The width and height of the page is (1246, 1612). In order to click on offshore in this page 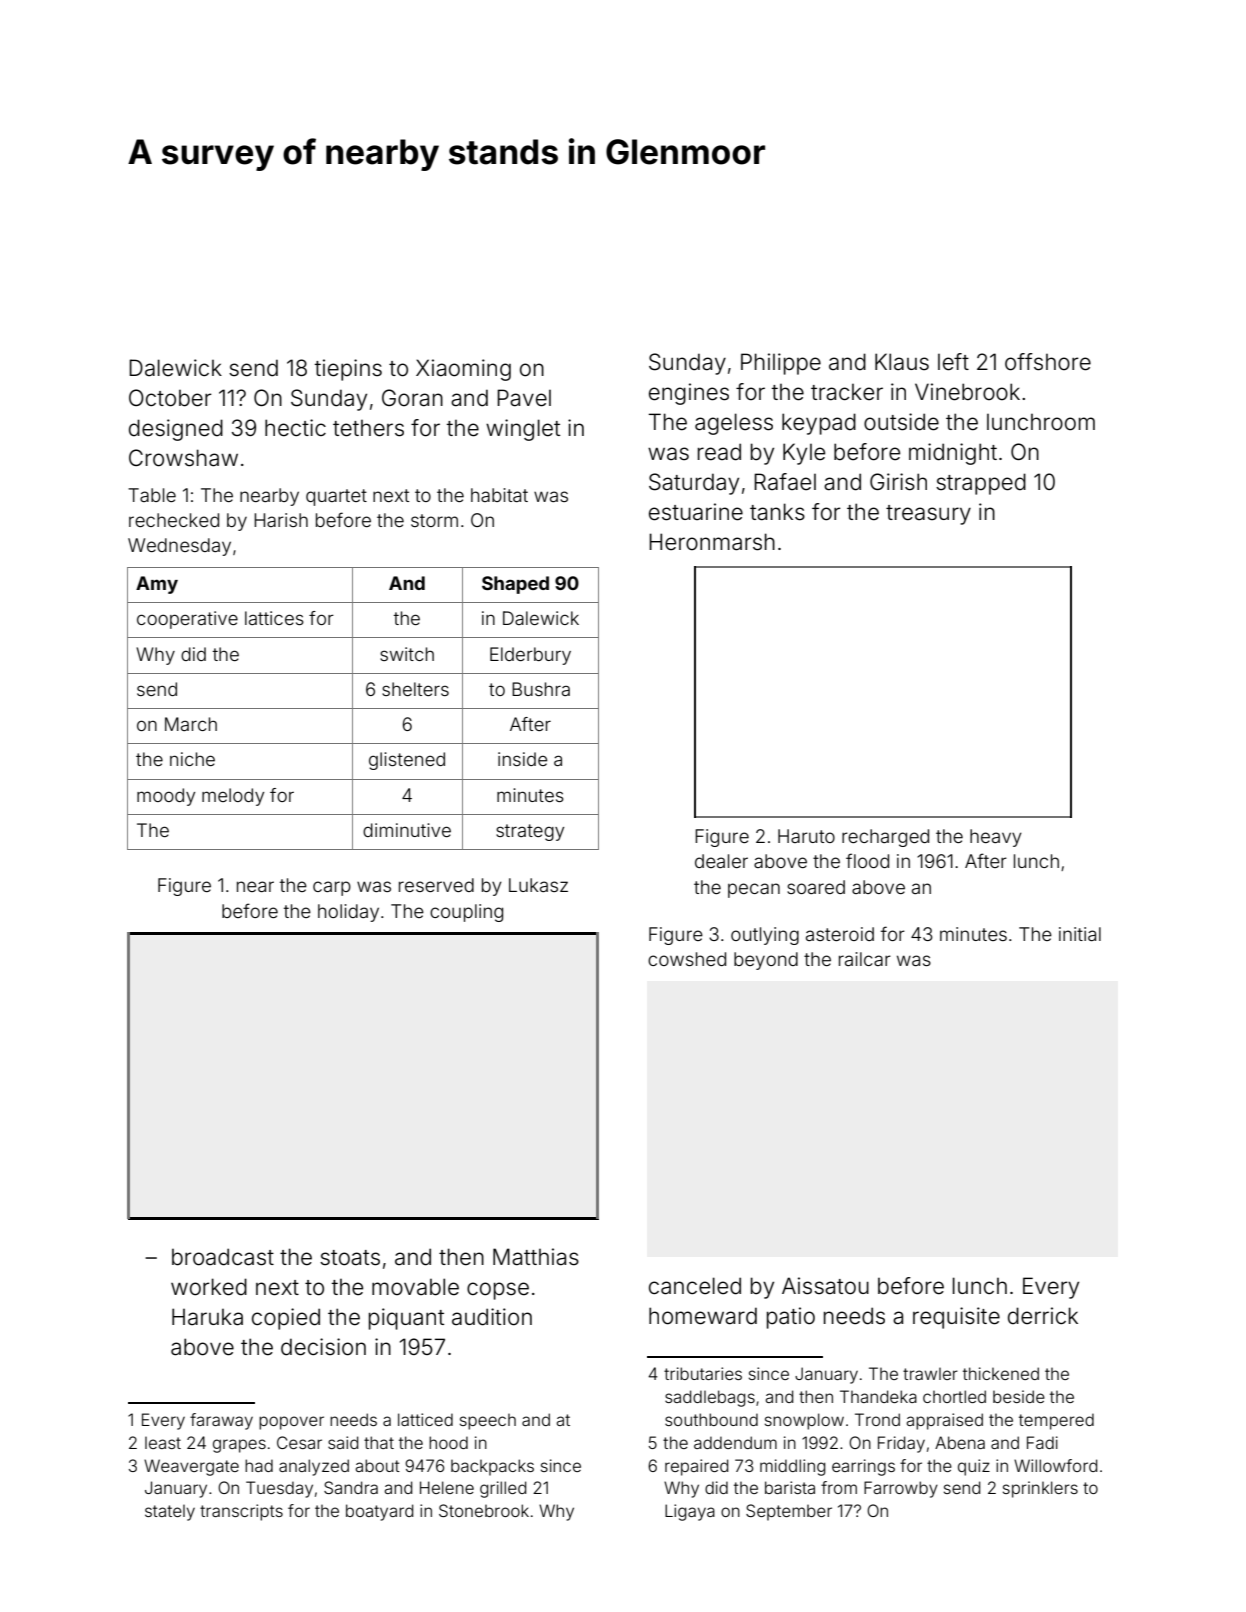, I will do `click(1048, 362)`.
